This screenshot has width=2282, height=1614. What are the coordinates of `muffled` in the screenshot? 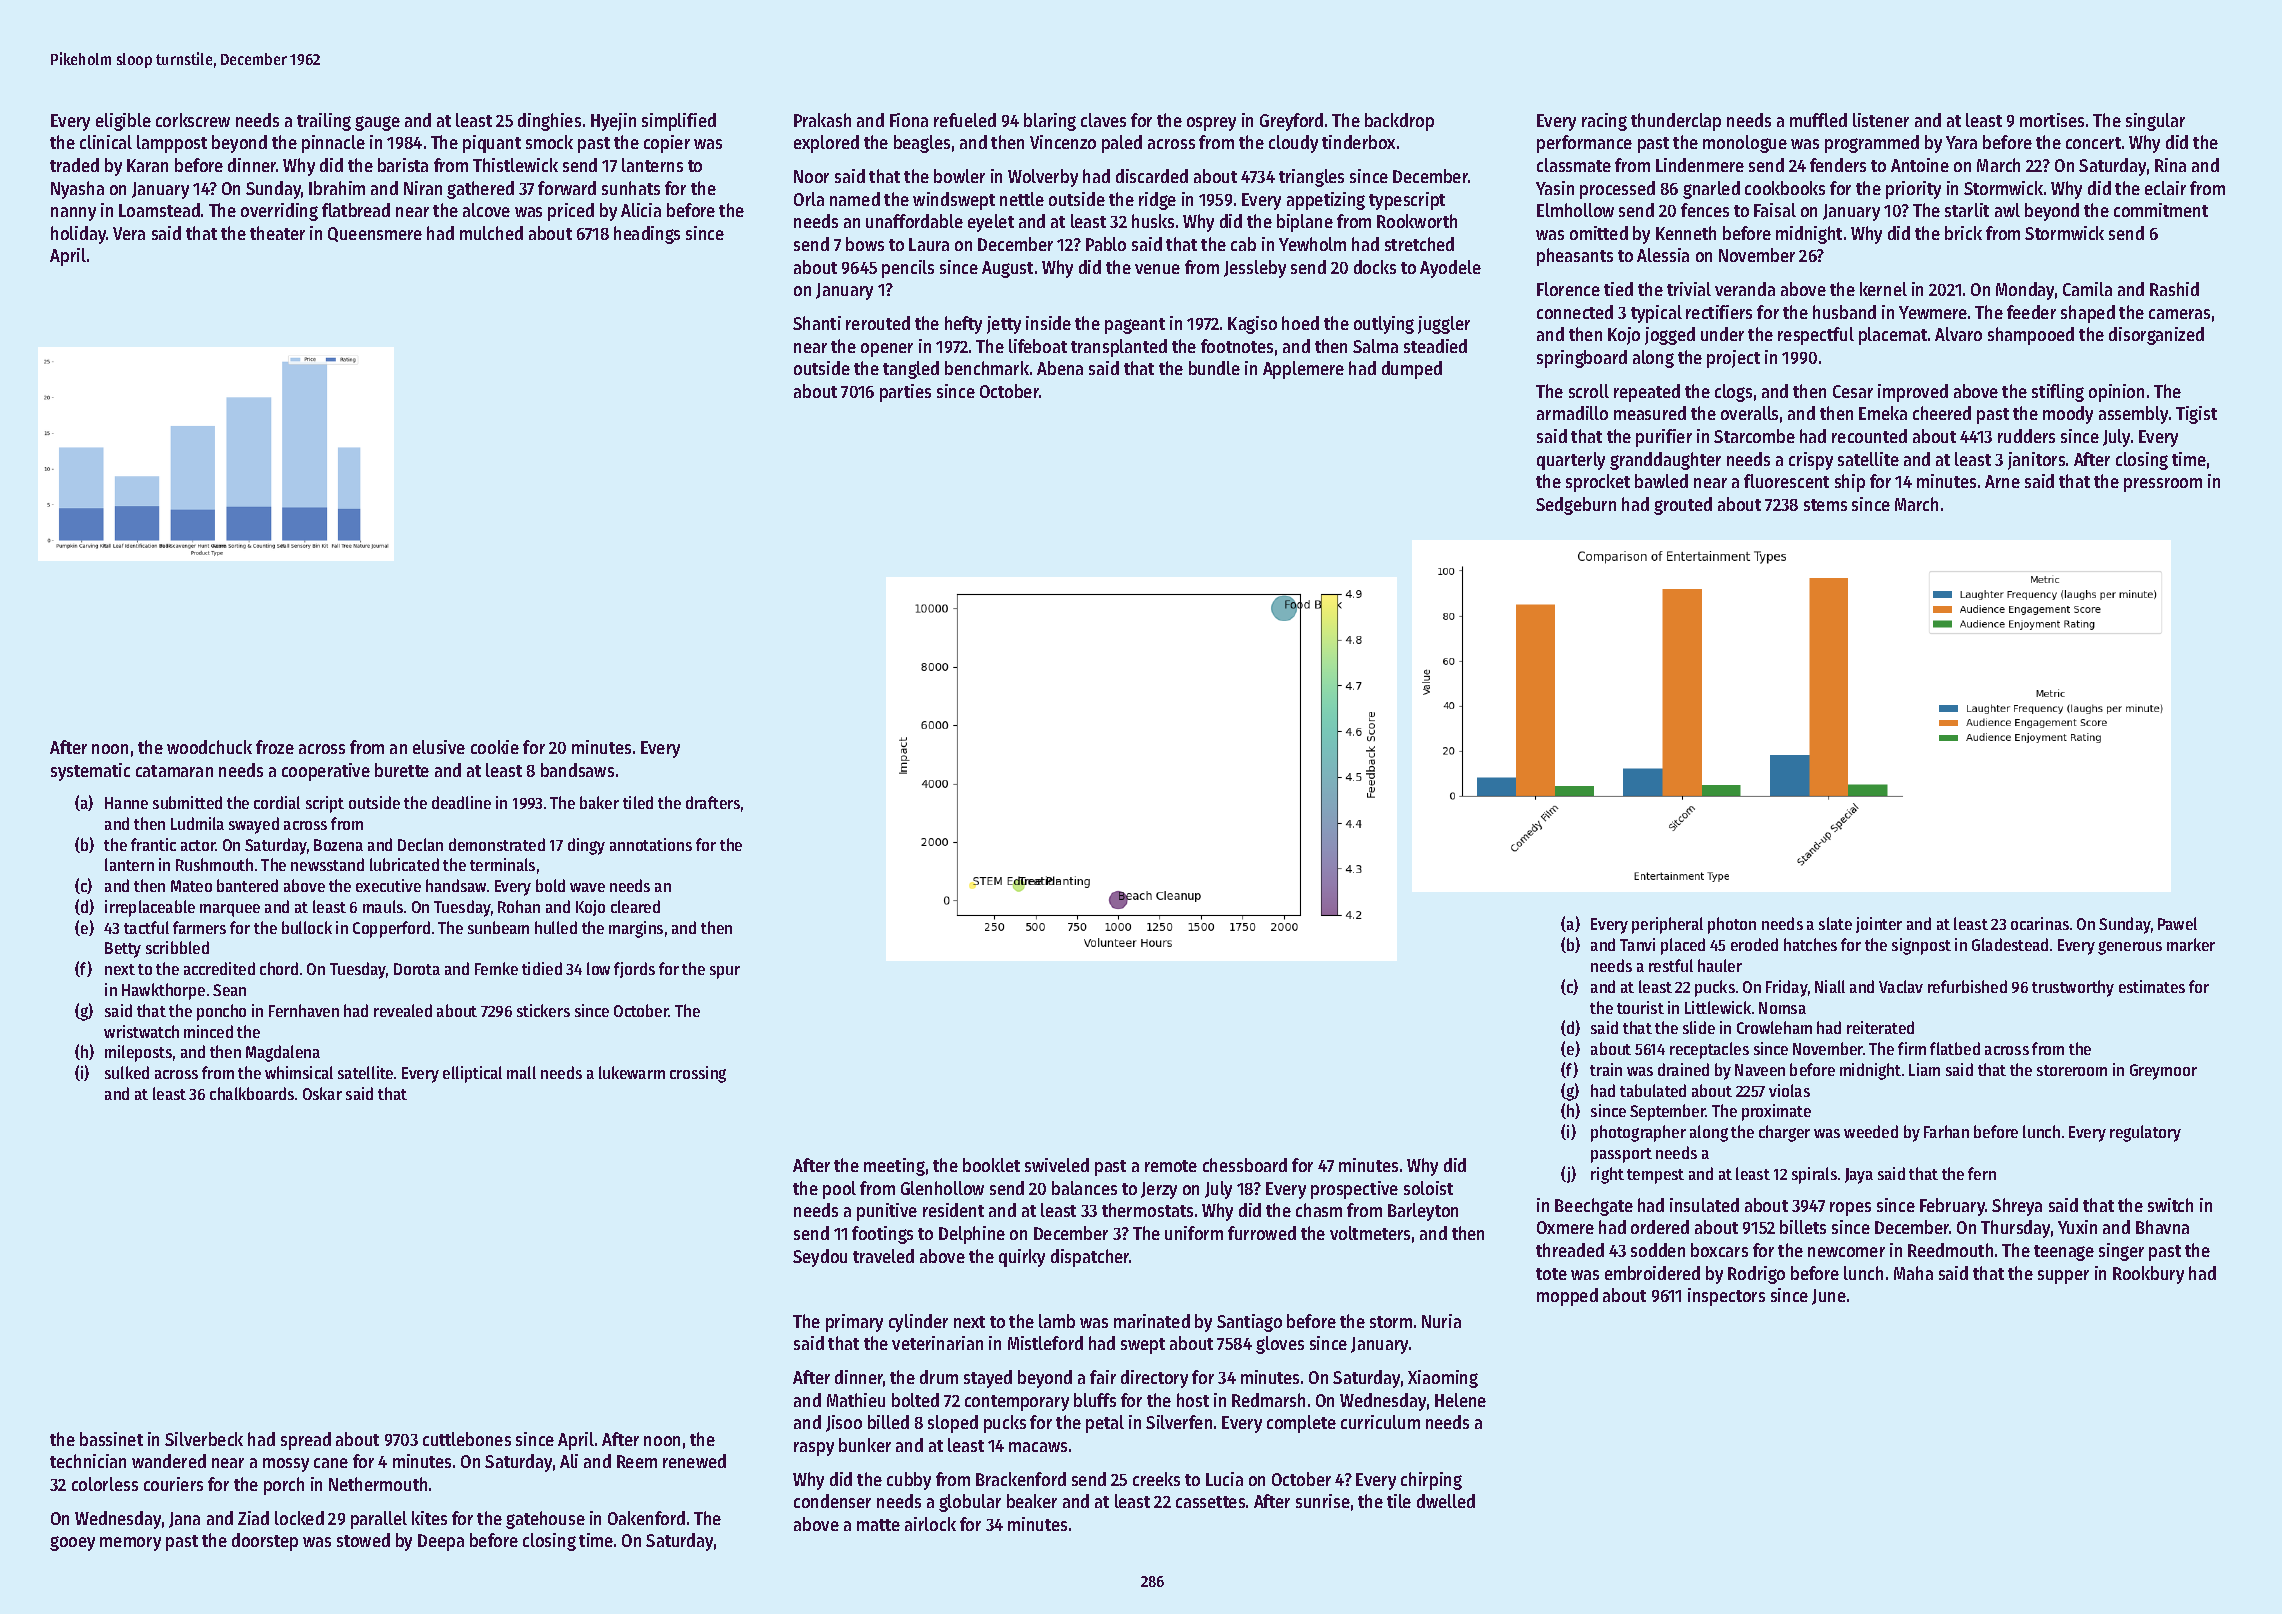 It's located at (1818, 120).
